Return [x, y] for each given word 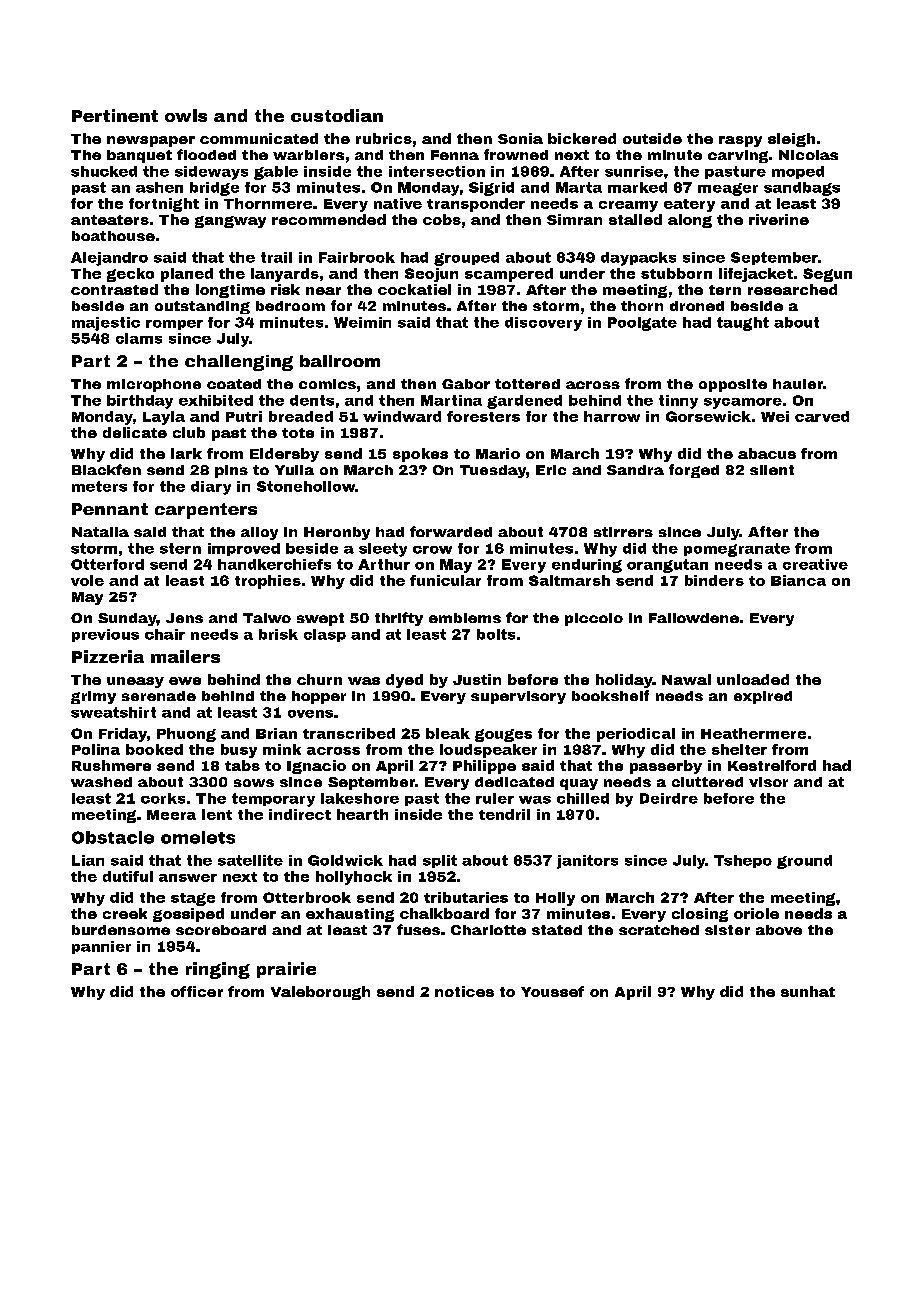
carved [822, 416]
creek [125, 913]
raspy [740, 141]
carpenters [206, 511]
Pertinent [115, 115]
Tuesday [493, 471]
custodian [337, 115]
